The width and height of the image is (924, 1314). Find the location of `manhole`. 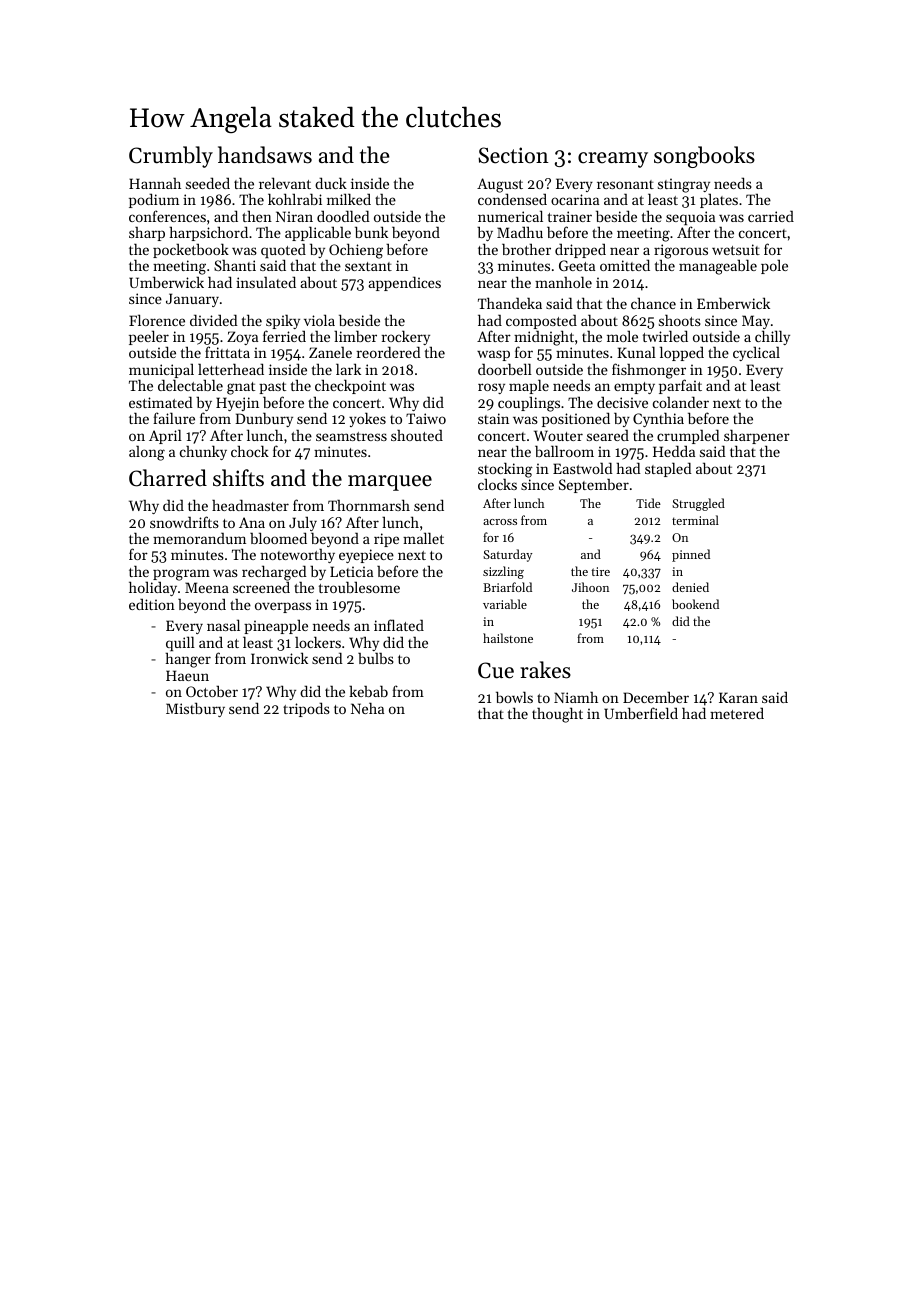

manhole is located at coordinates (563, 282).
